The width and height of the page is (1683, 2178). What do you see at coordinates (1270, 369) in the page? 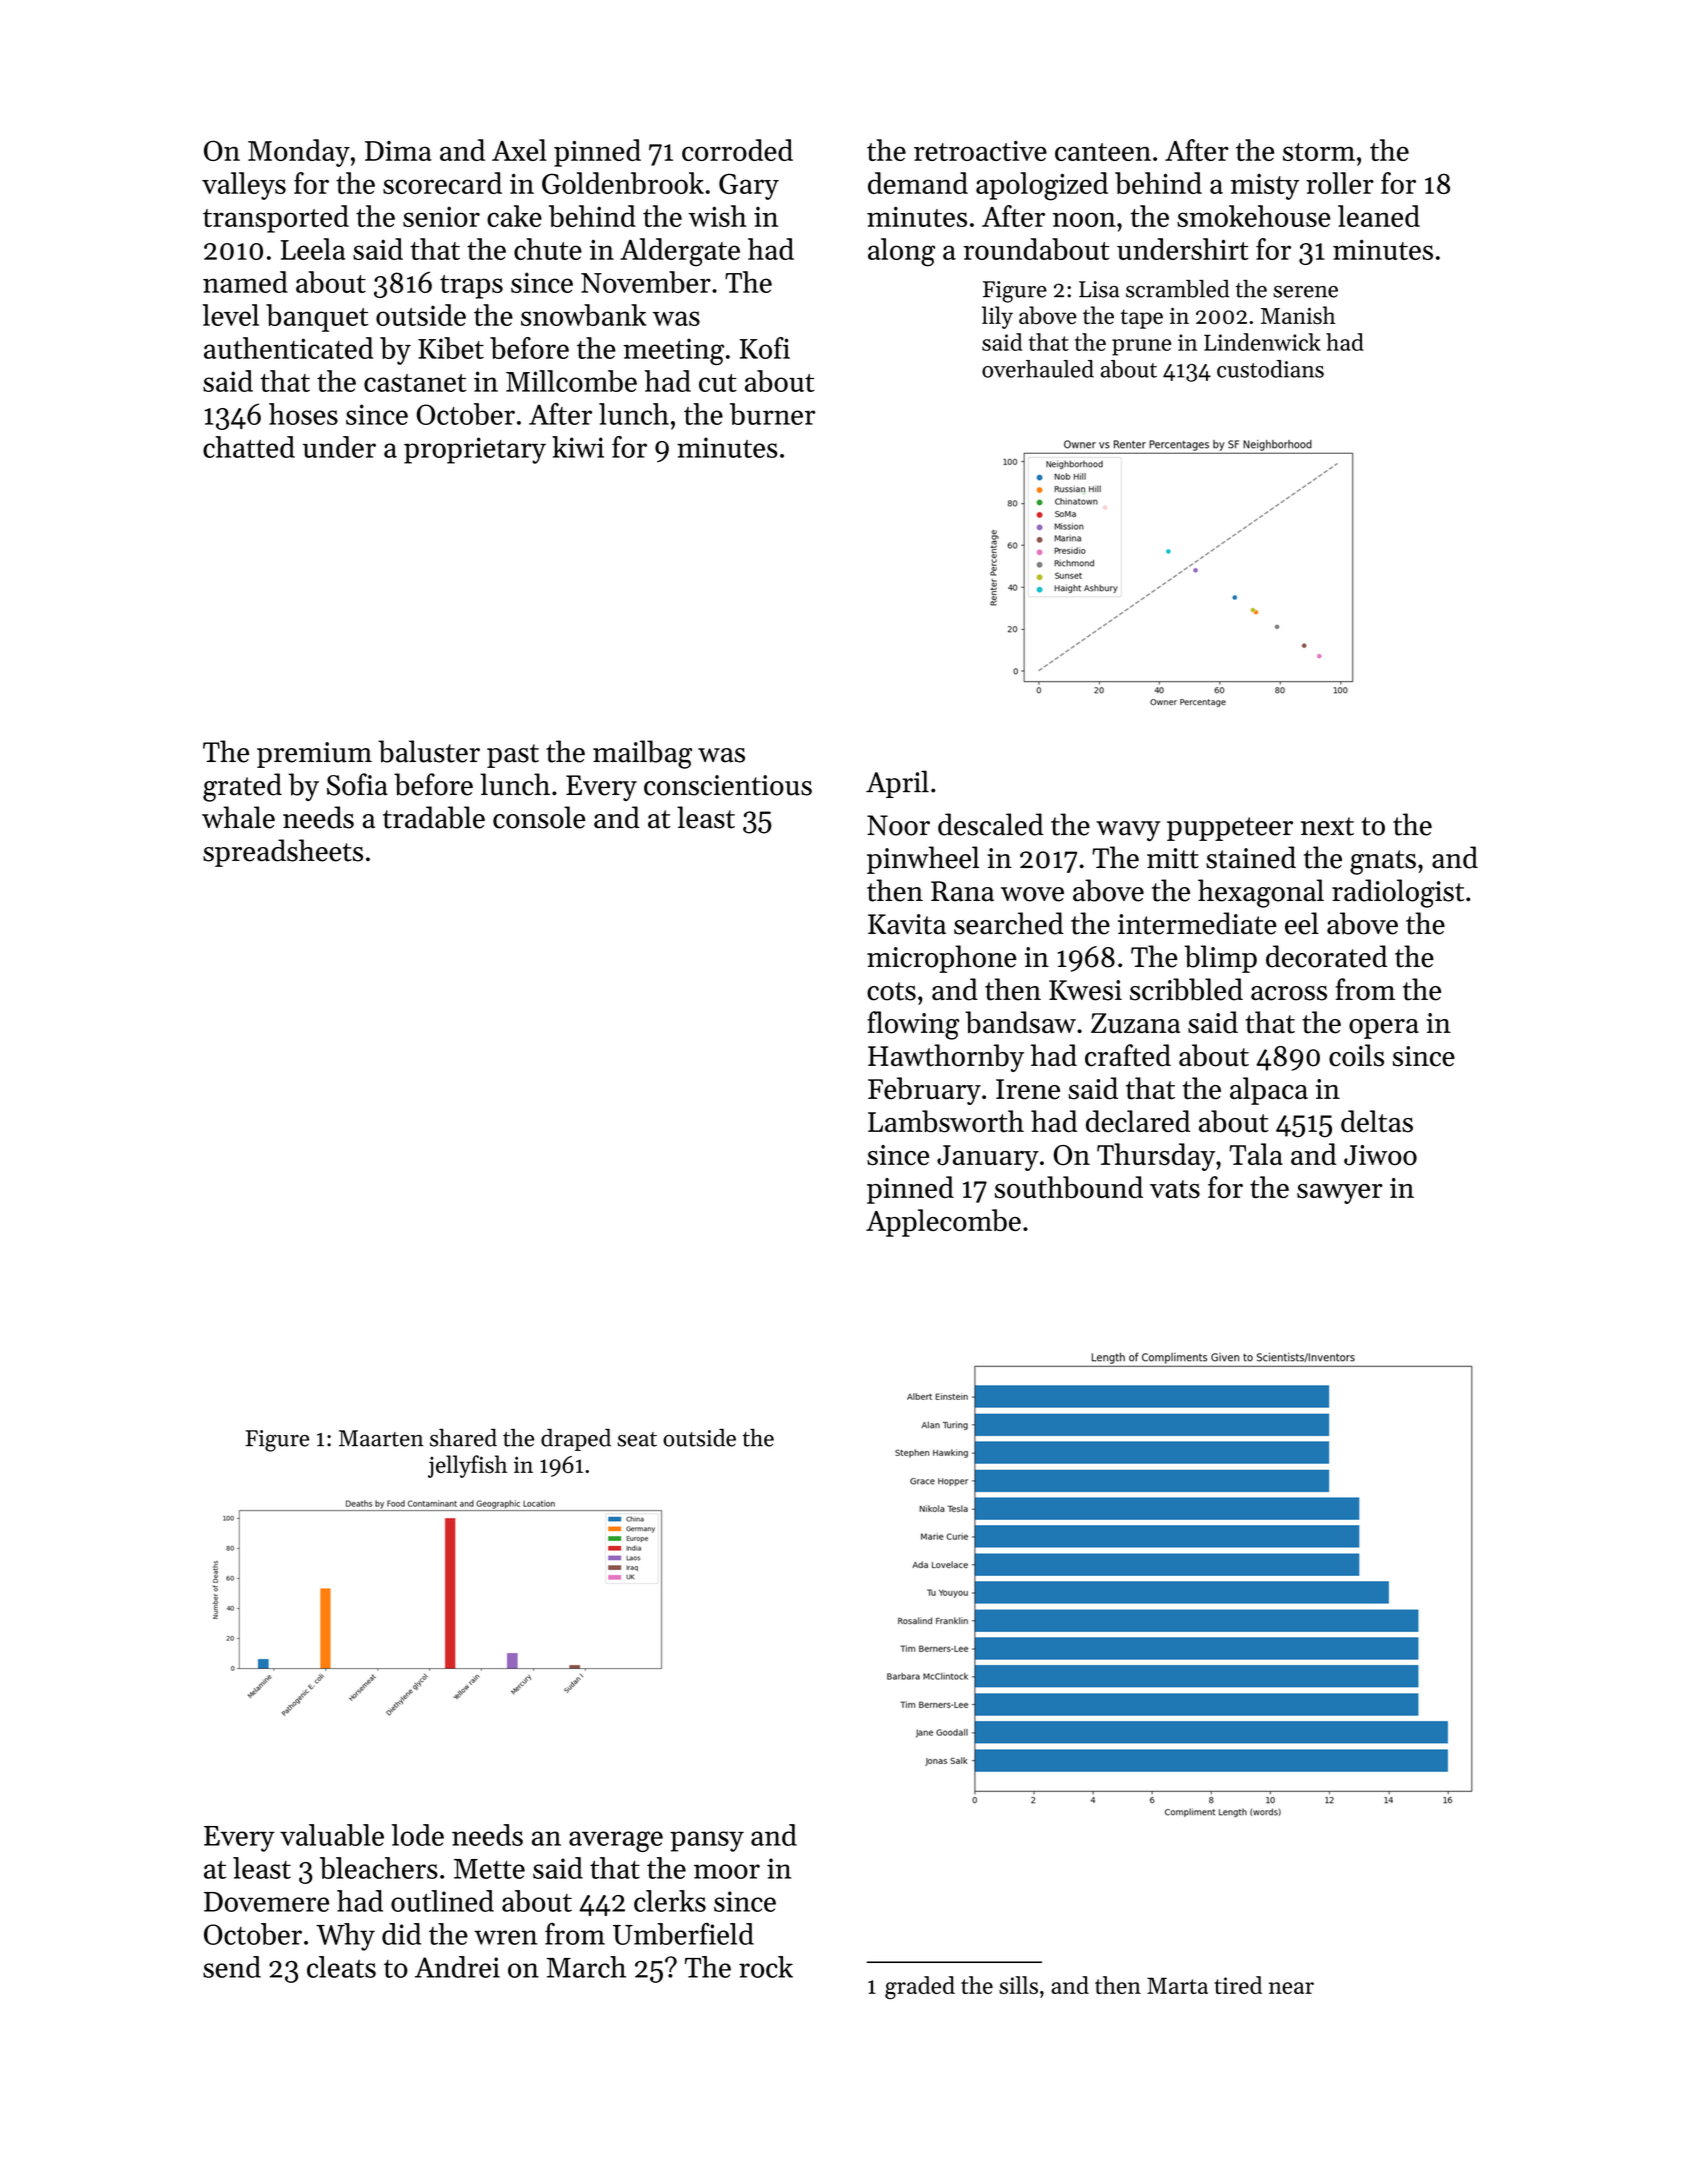
I see `custodians` at bounding box center [1270, 369].
